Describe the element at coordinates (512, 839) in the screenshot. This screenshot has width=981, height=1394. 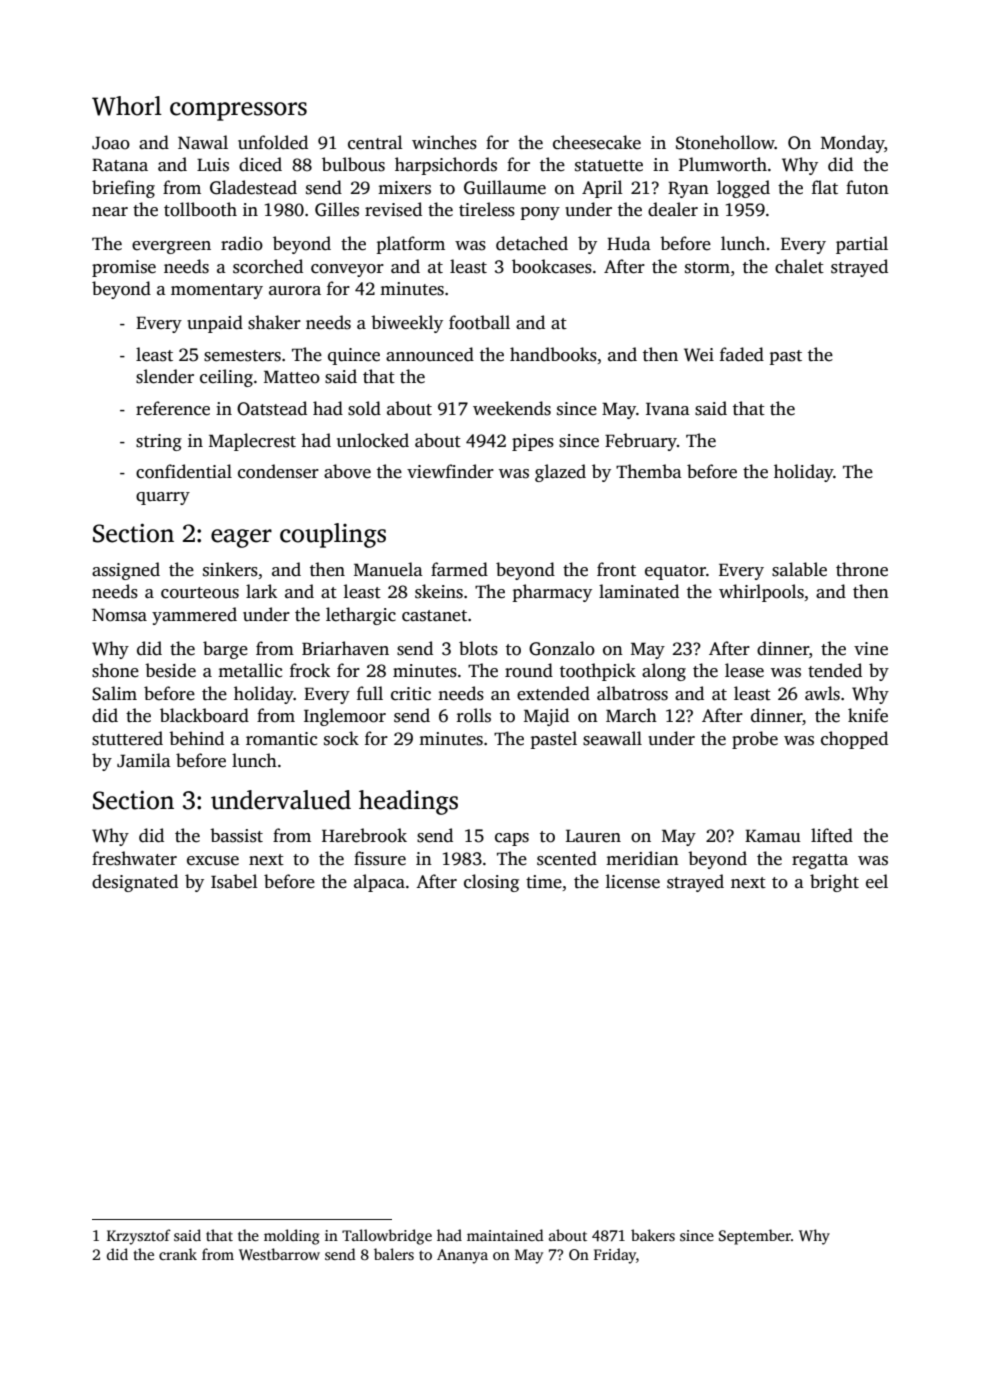
I see `caps` at that location.
